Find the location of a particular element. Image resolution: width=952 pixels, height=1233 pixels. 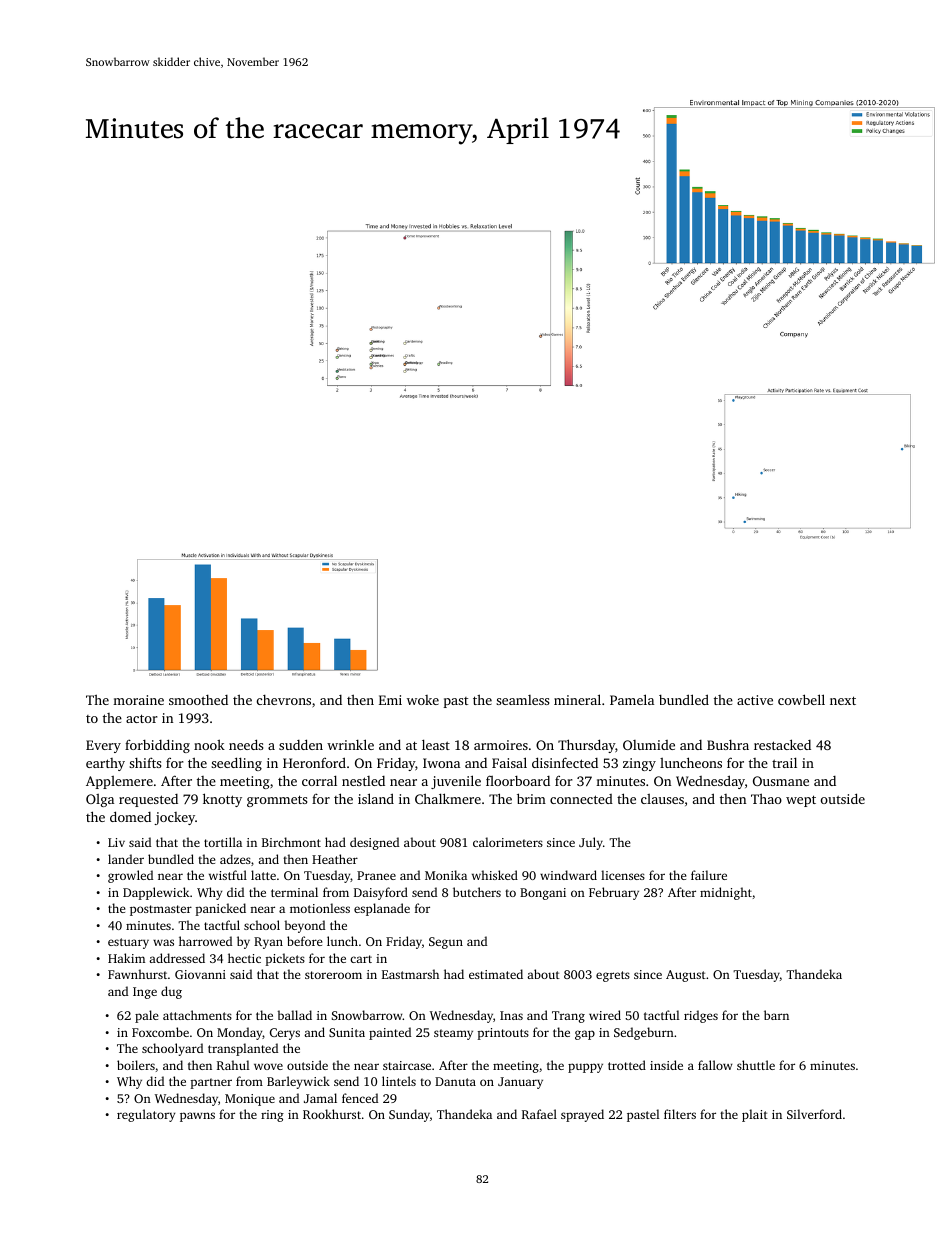

armoires is located at coordinates (501, 745).
